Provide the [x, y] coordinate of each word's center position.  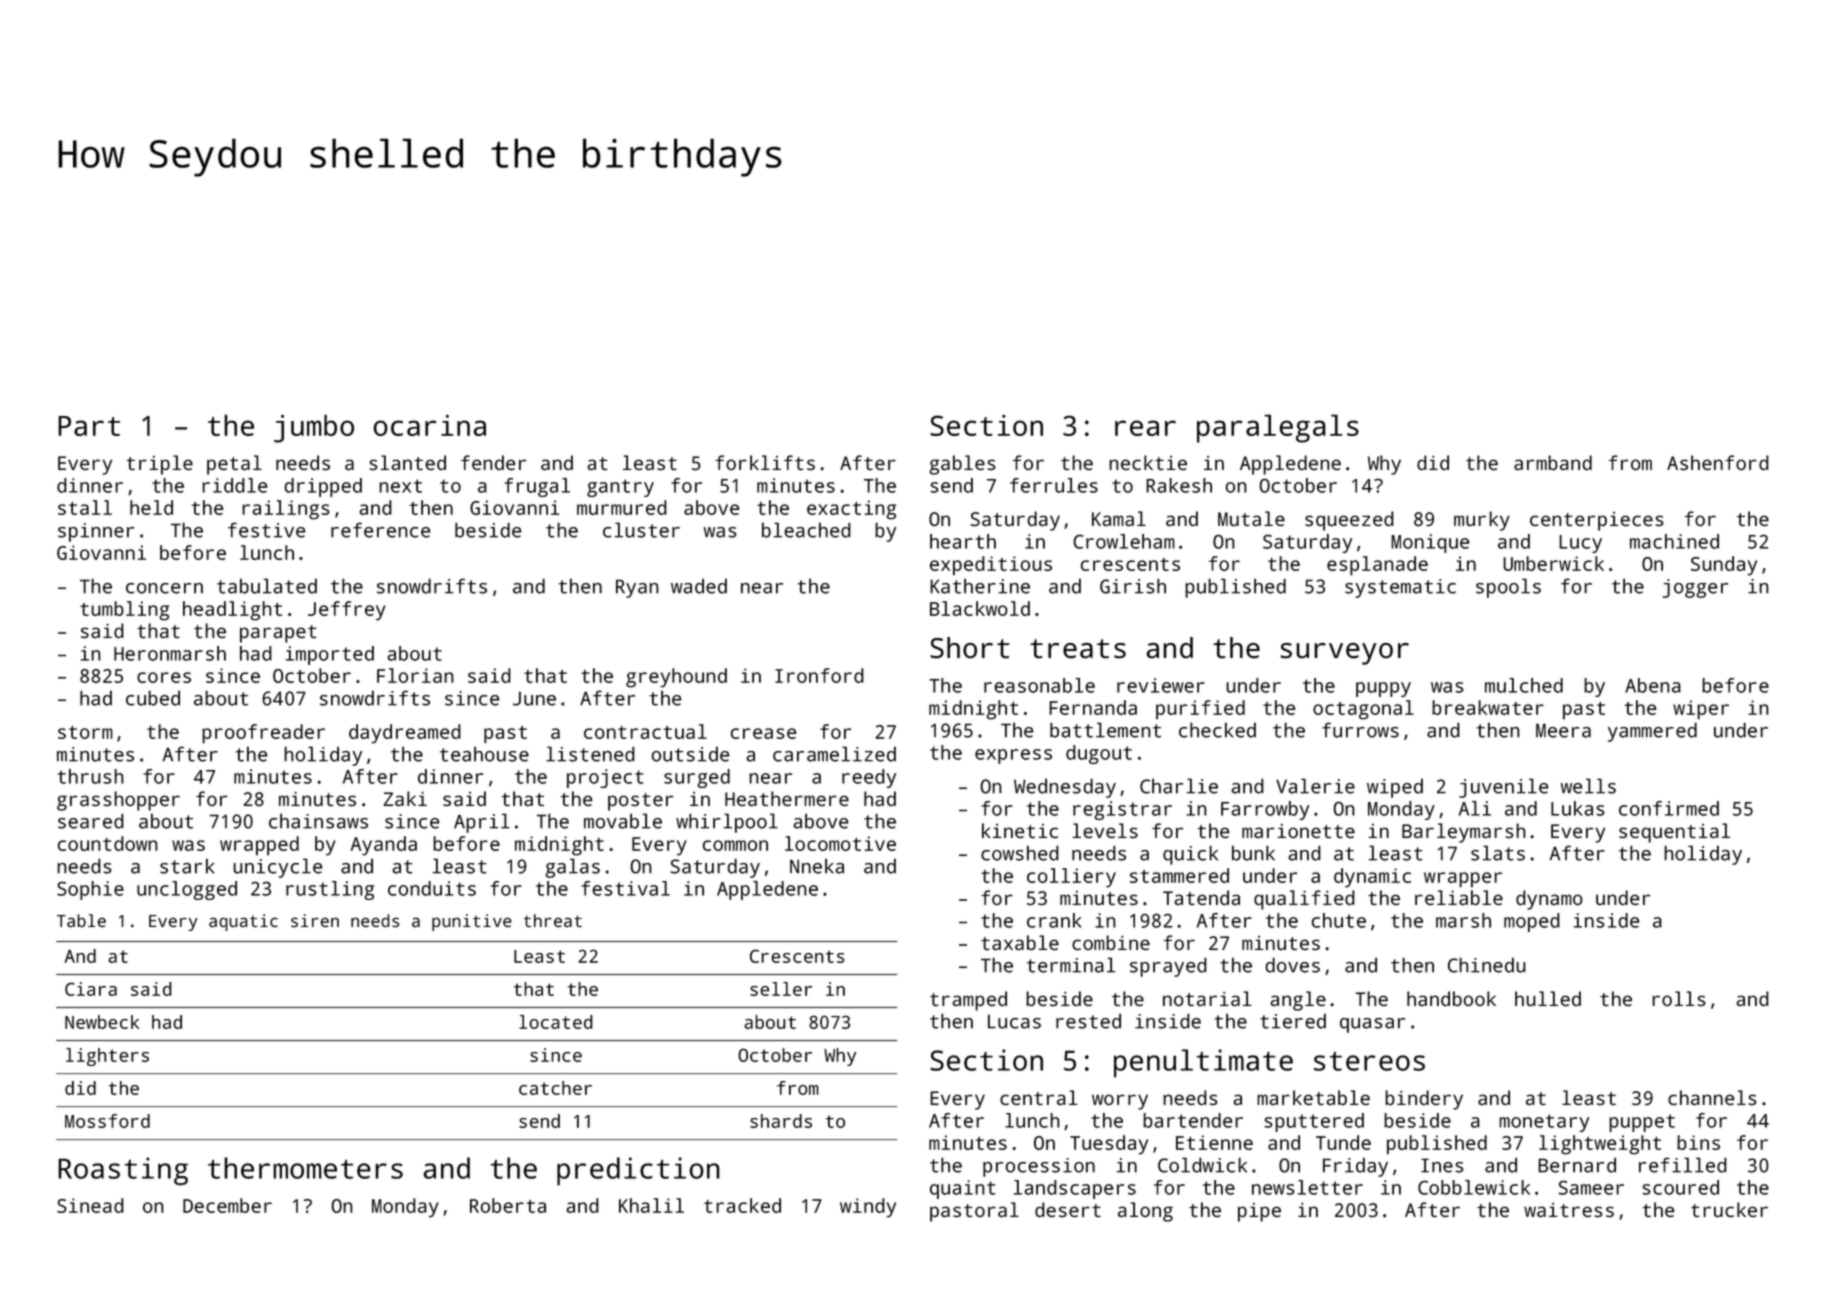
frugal [537, 487]
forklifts [765, 462]
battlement [1105, 730]
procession [1039, 1167]
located [556, 1022]
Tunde [1343, 1142]
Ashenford [1718, 462]
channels [1712, 1097]
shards [781, 1121]
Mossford [107, 1121]
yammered [1652, 732]
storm [85, 732]
